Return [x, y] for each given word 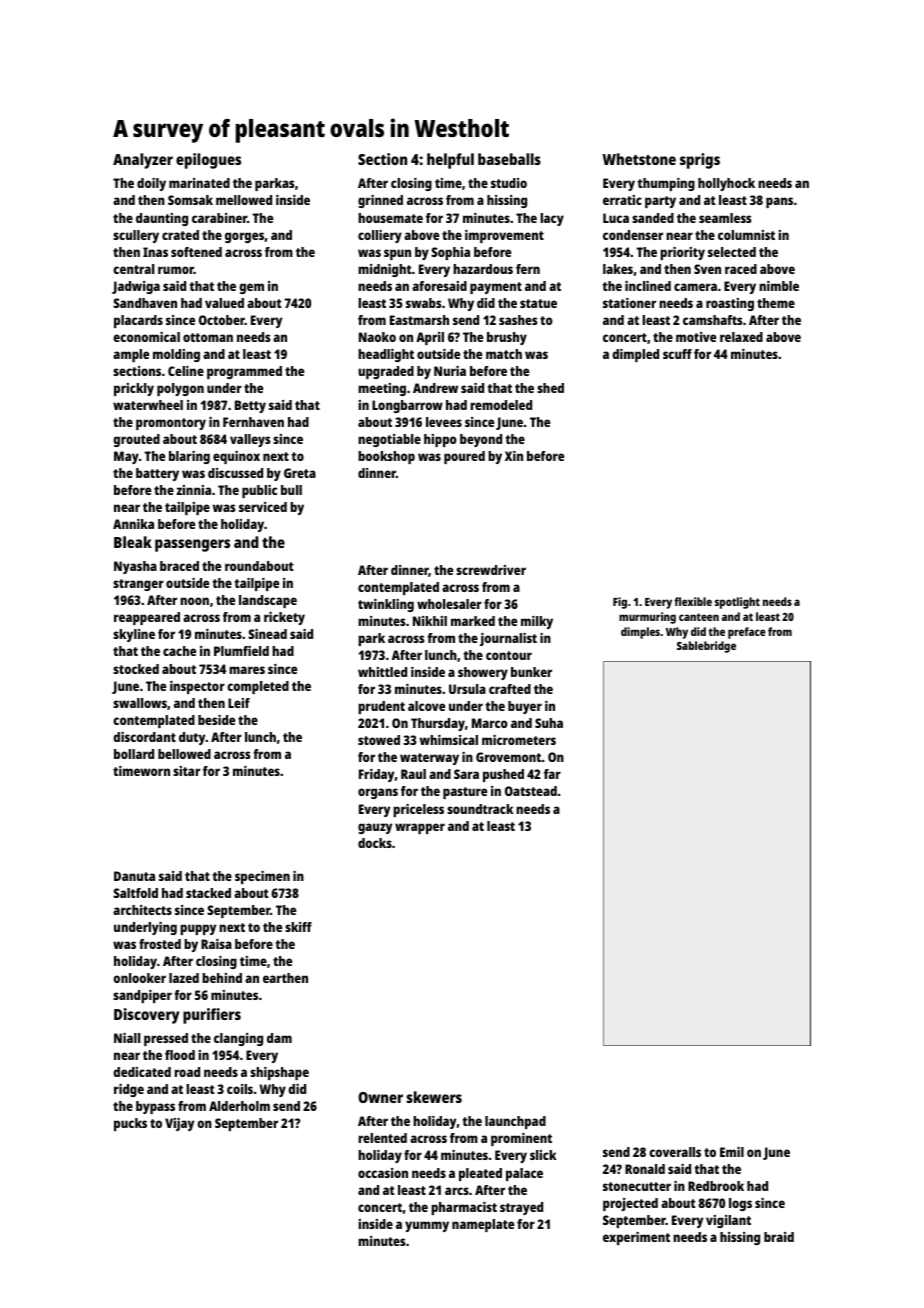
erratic [622, 200]
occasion [383, 1173]
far [552, 774]
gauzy [375, 828]
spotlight [737, 603]
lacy [552, 219]
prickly [134, 389]
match [504, 354]
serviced [263, 507]
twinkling [386, 605]
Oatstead [531, 791]
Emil [732, 1152]
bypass [155, 1107]
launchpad [515, 1122]
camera [695, 287]
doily [151, 184]
